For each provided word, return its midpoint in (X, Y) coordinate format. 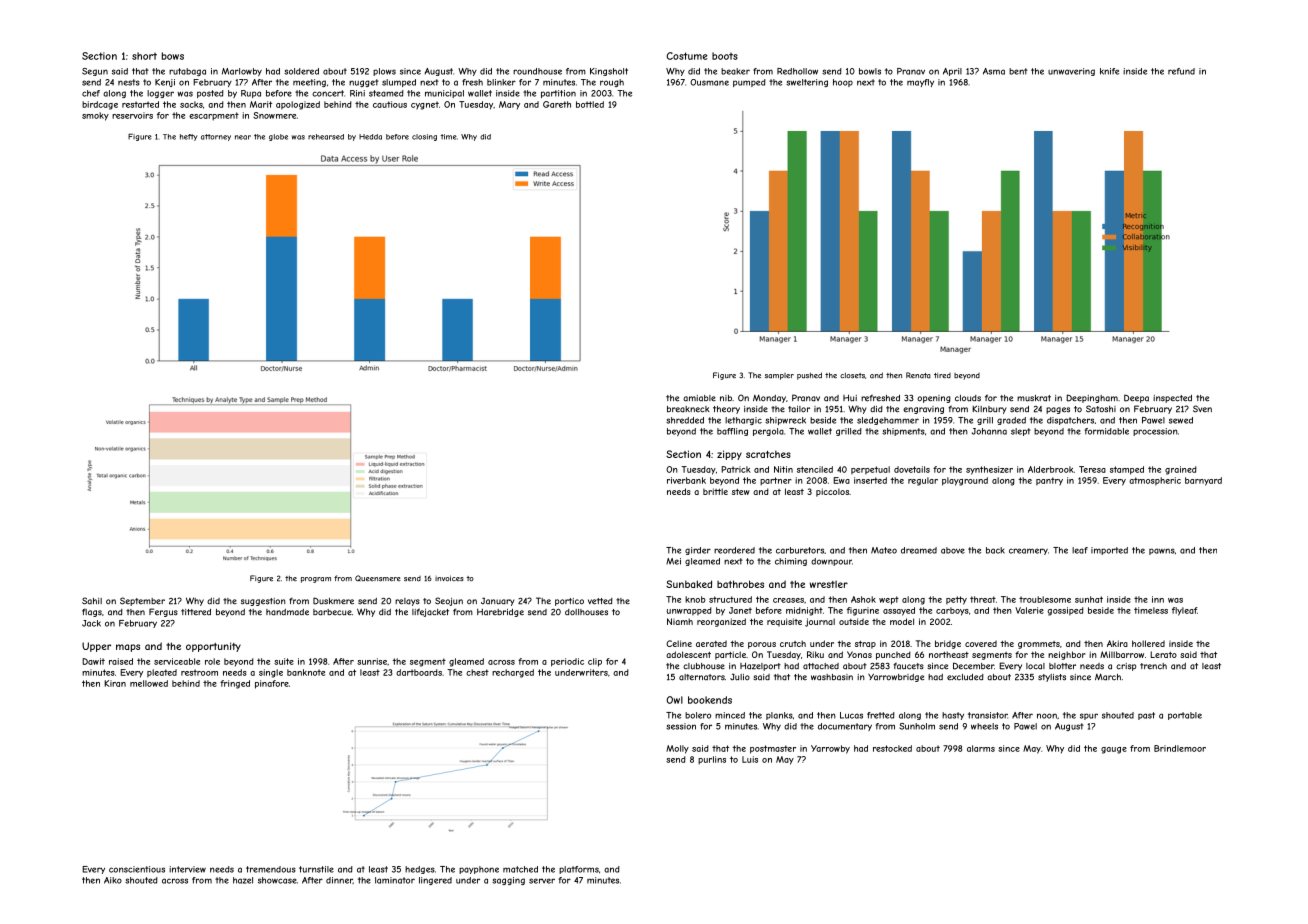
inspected (1172, 399)
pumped (749, 83)
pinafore (272, 684)
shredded (685, 420)
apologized (298, 105)
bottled (590, 104)
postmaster (773, 749)
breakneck (688, 409)
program (316, 580)
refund (1181, 71)
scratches (768, 454)
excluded (965, 677)
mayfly (920, 83)
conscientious (137, 869)
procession (1155, 432)
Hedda (370, 137)
